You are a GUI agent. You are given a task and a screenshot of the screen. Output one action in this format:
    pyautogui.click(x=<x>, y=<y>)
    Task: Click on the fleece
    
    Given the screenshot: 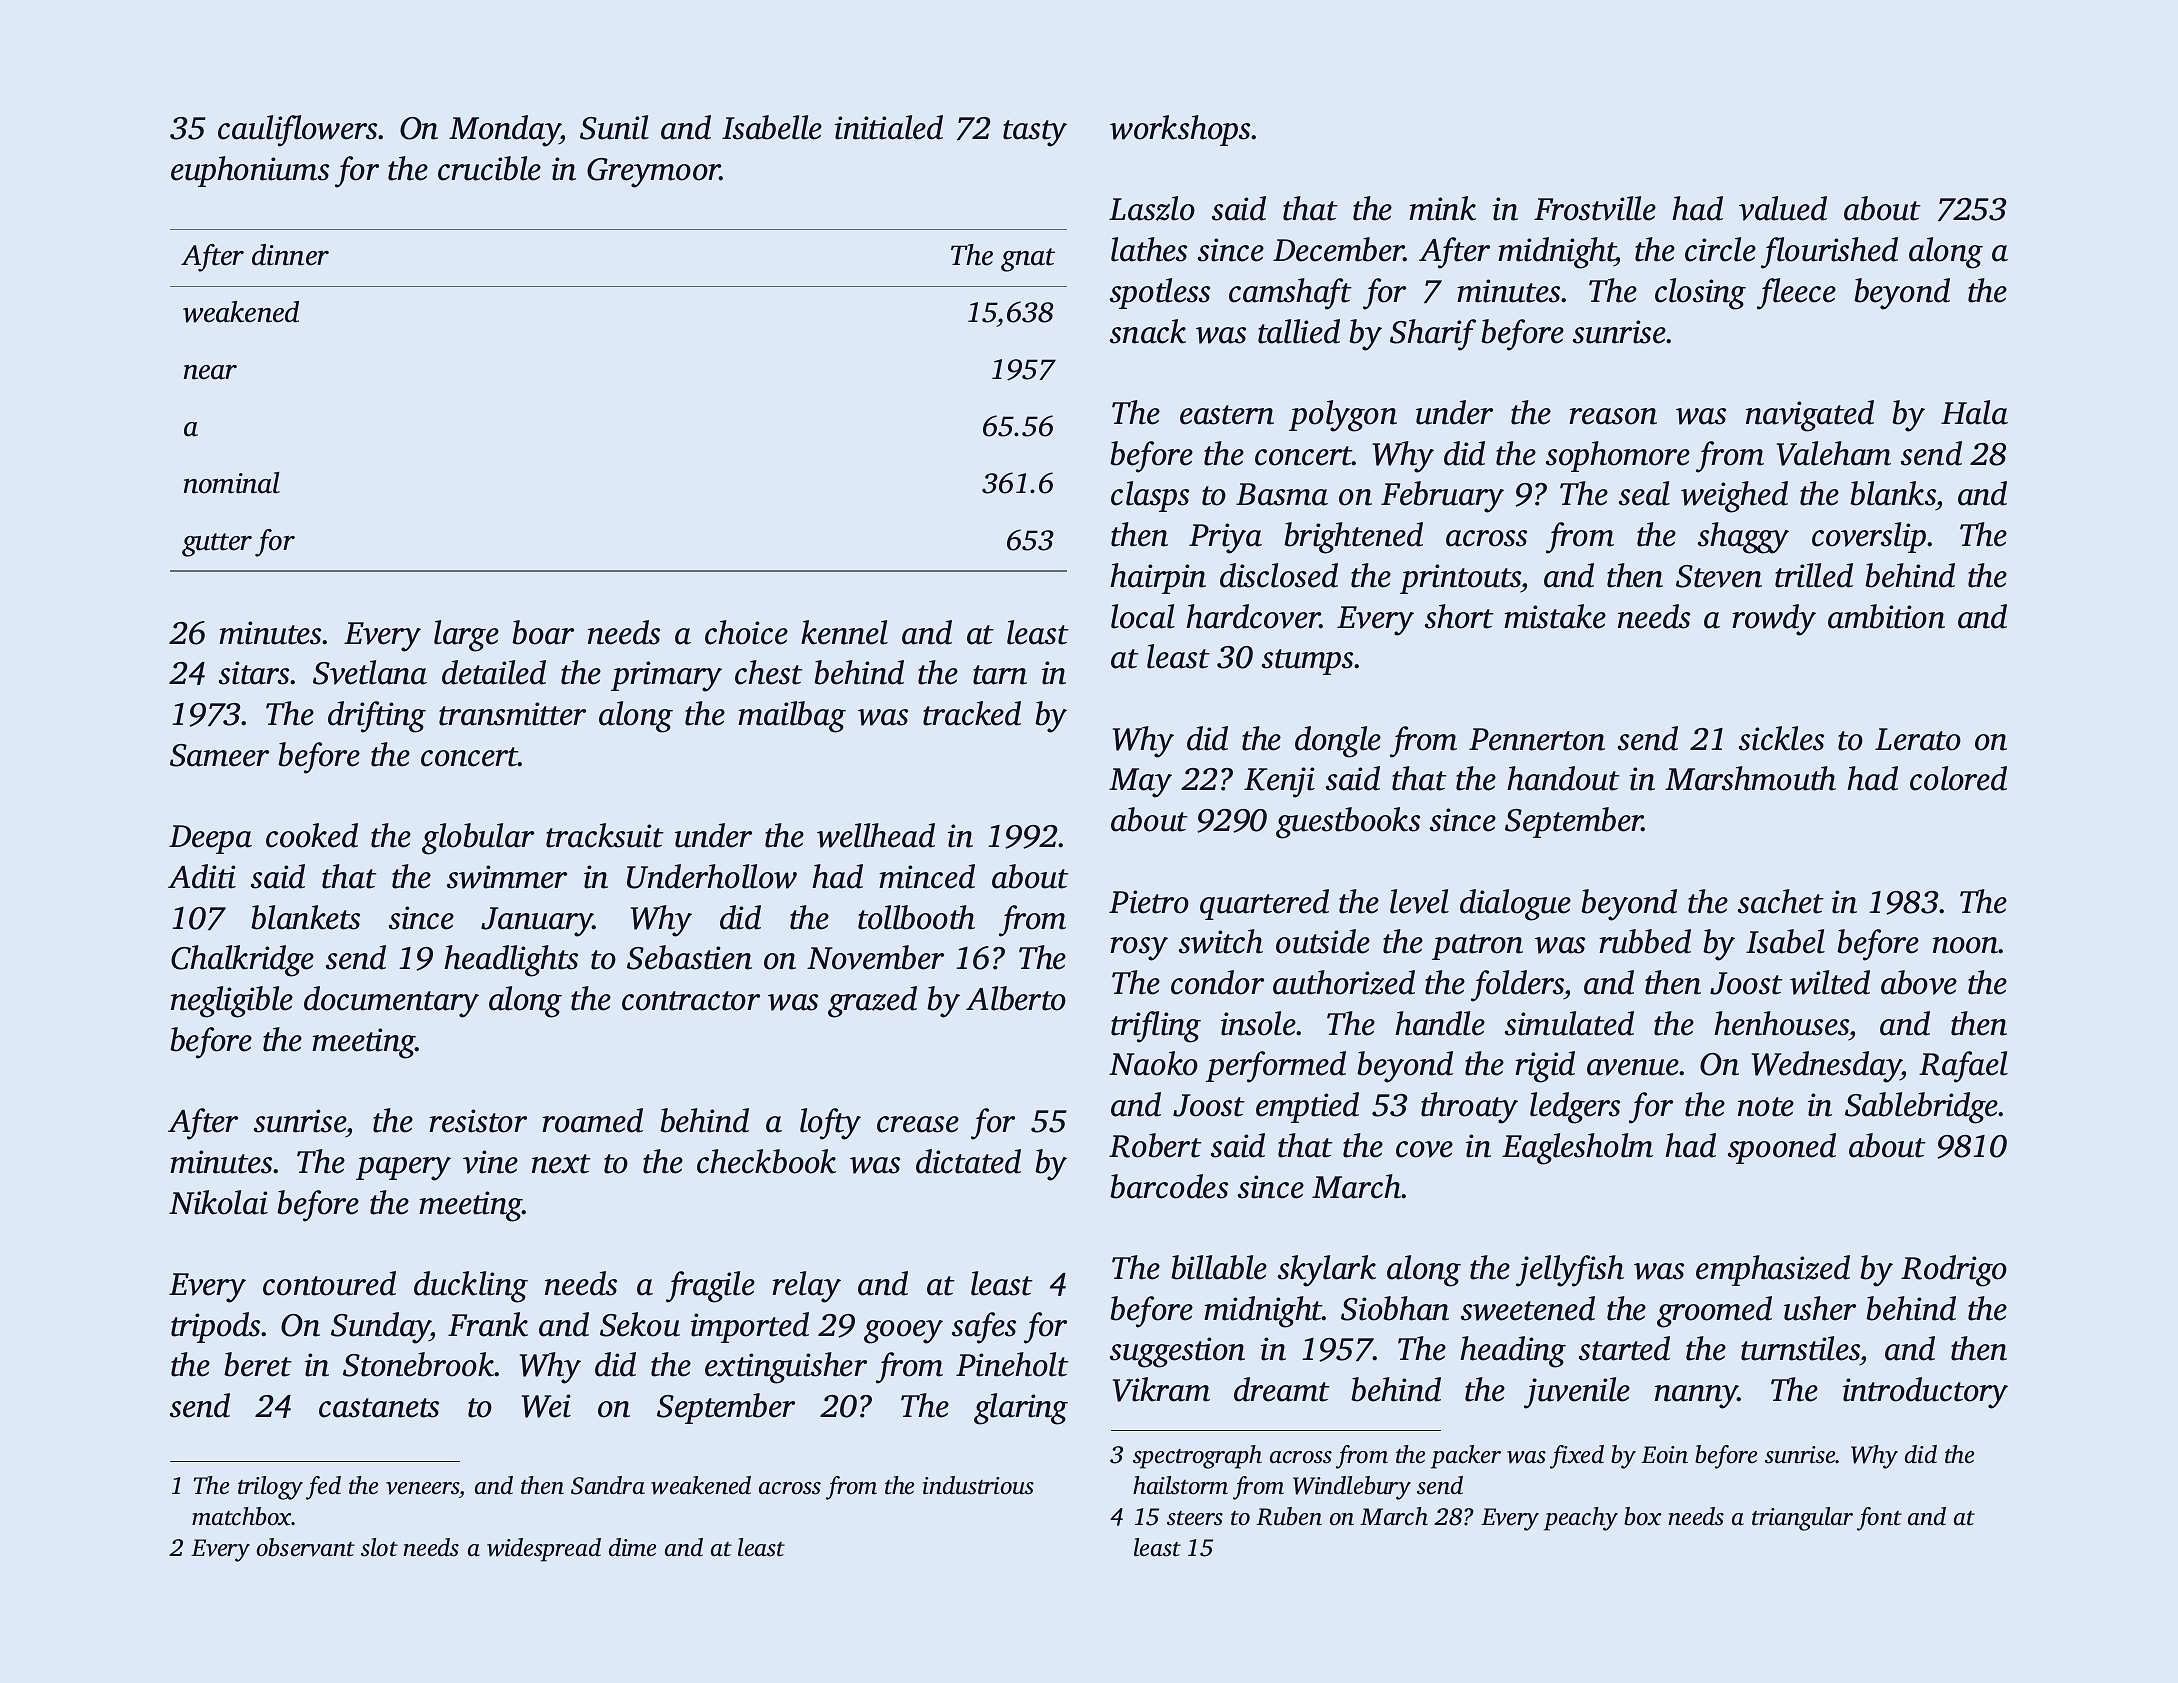 What is the action you would take?
    pyautogui.click(x=1796, y=294)
